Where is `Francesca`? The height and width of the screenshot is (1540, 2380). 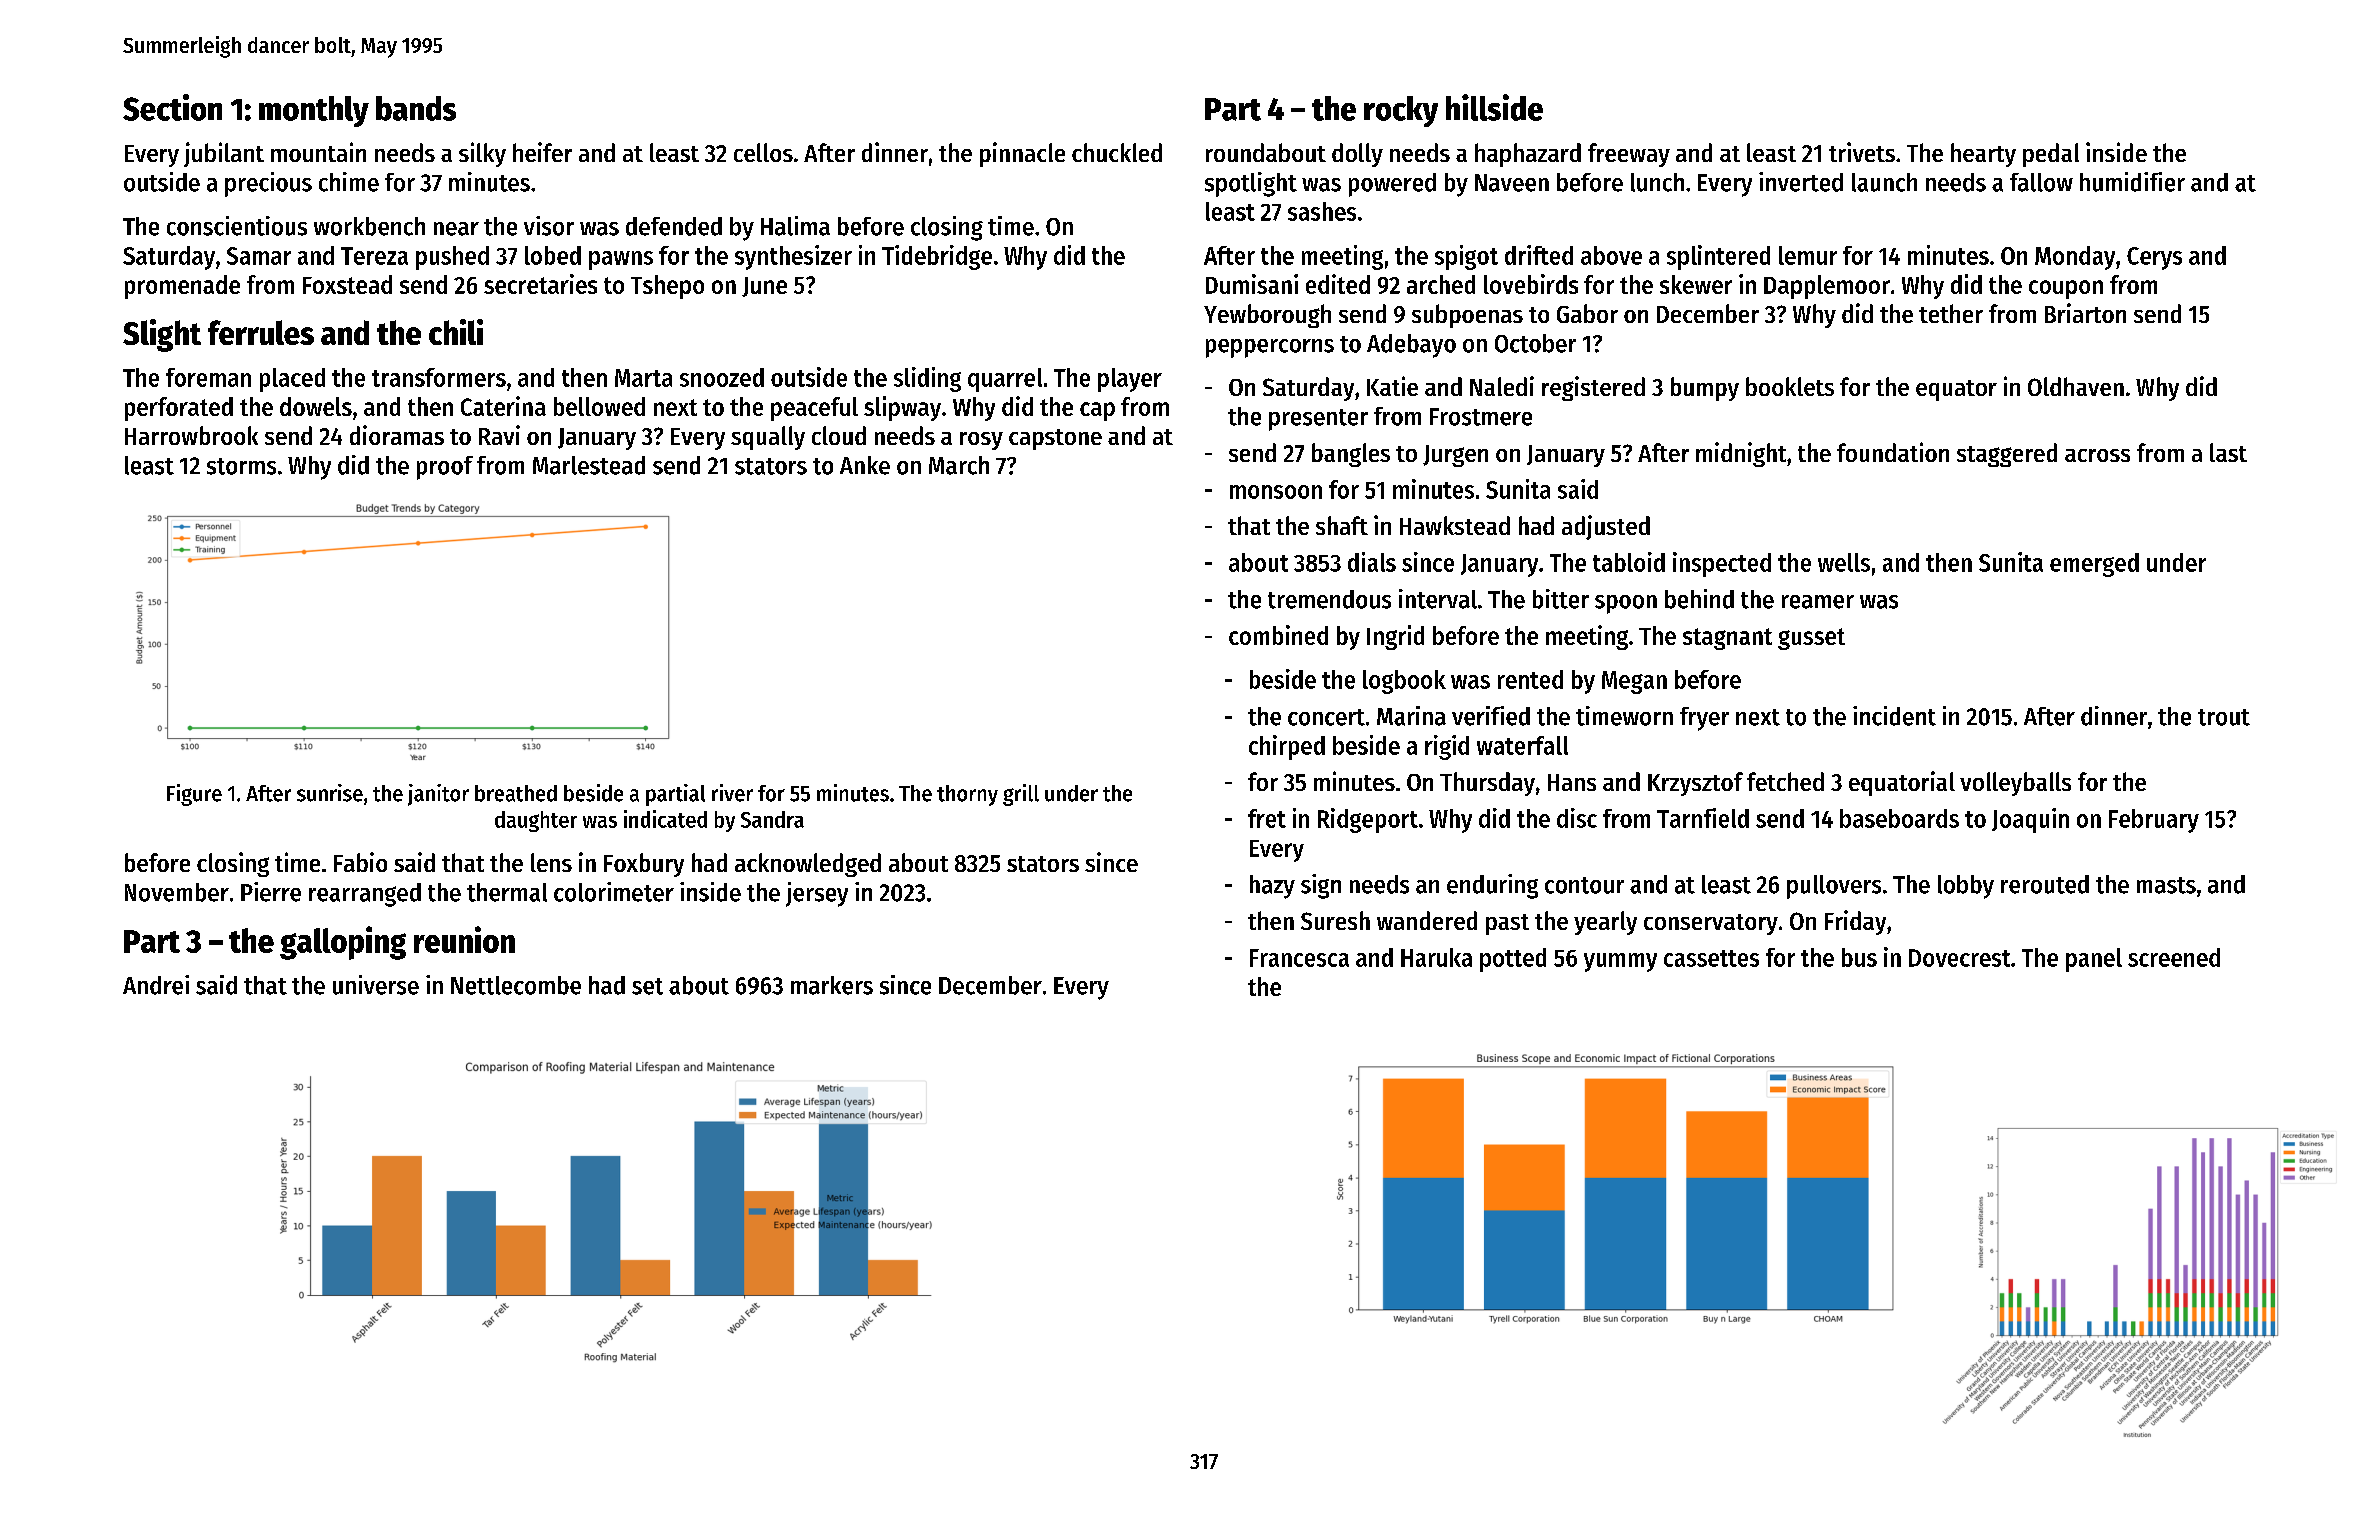
Francesca is located at coordinates (1299, 958).
